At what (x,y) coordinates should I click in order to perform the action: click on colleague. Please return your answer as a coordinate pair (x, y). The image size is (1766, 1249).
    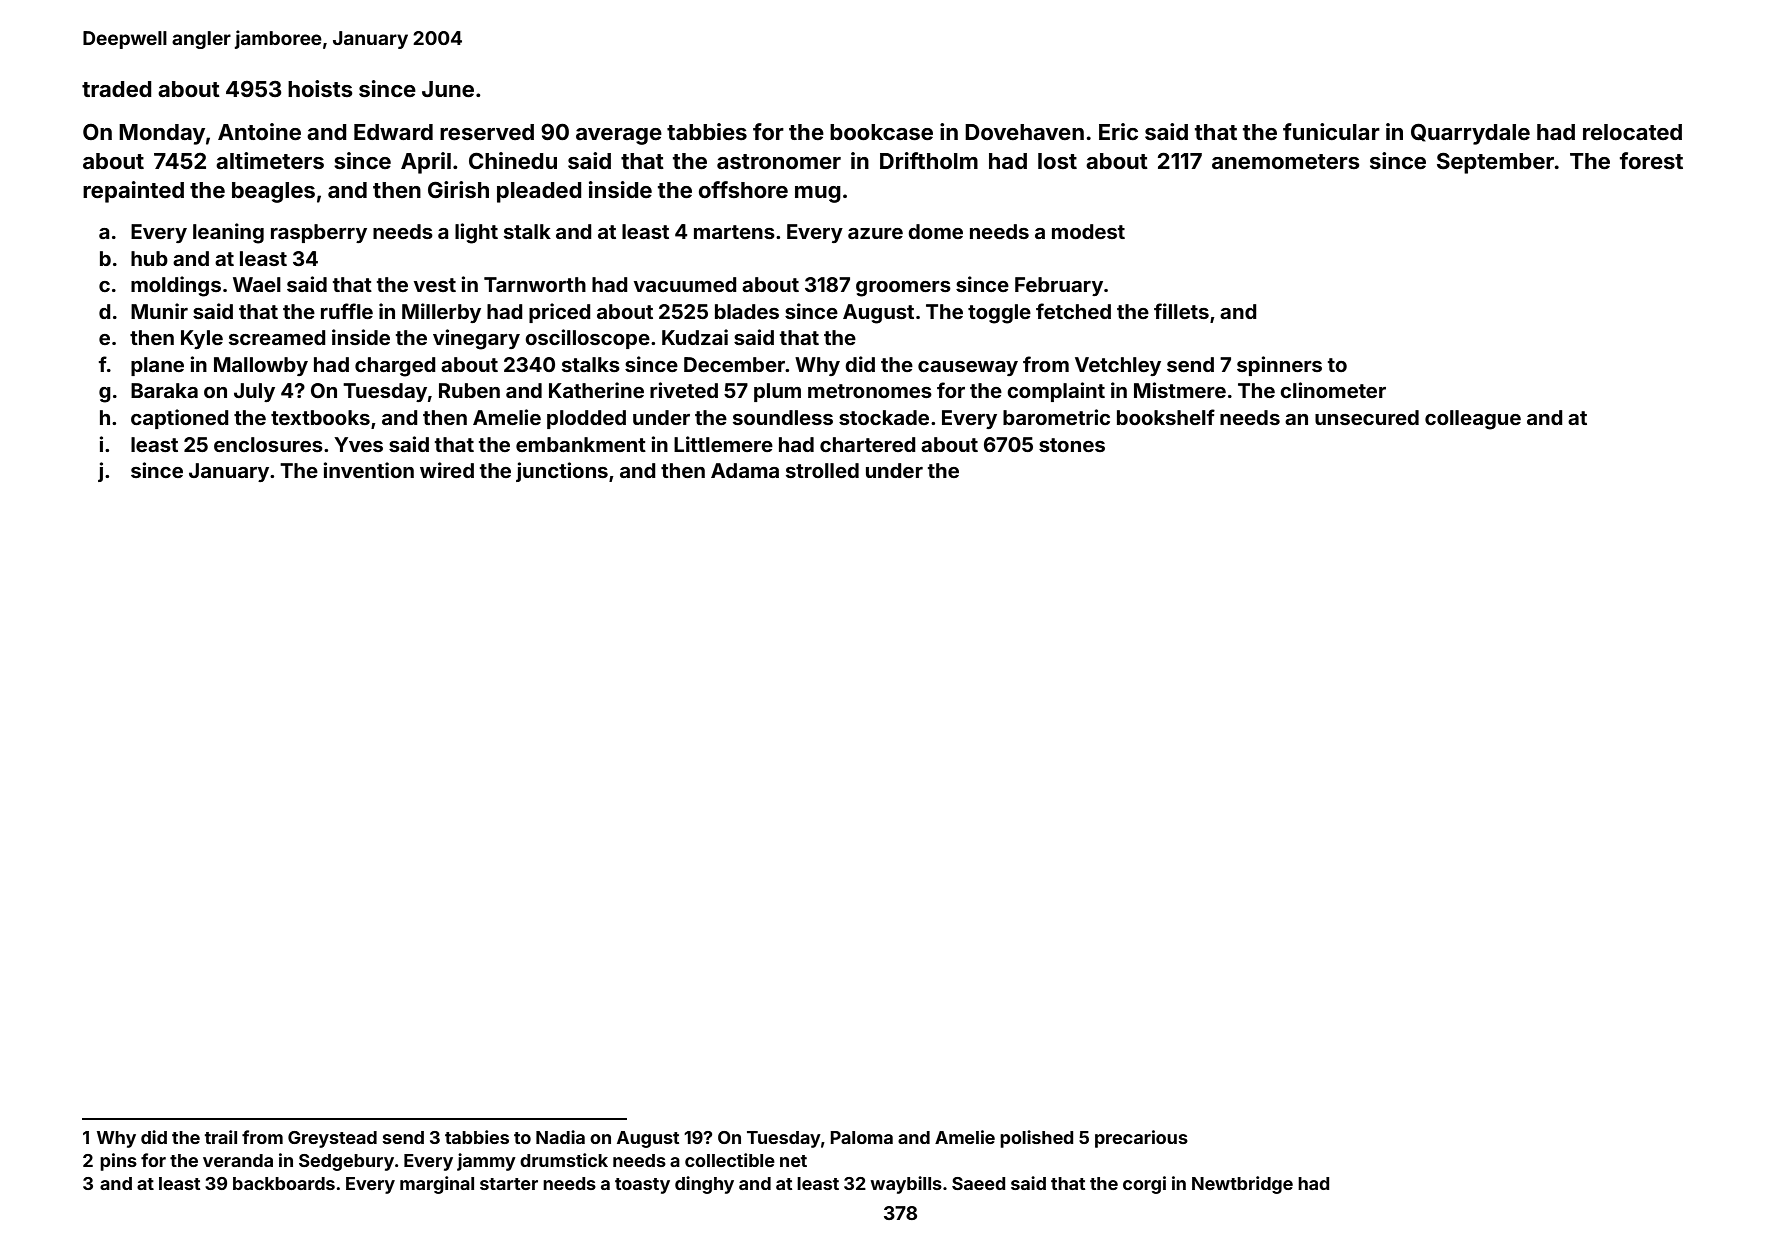
    Looking at the image, I should click on (1473, 420).
